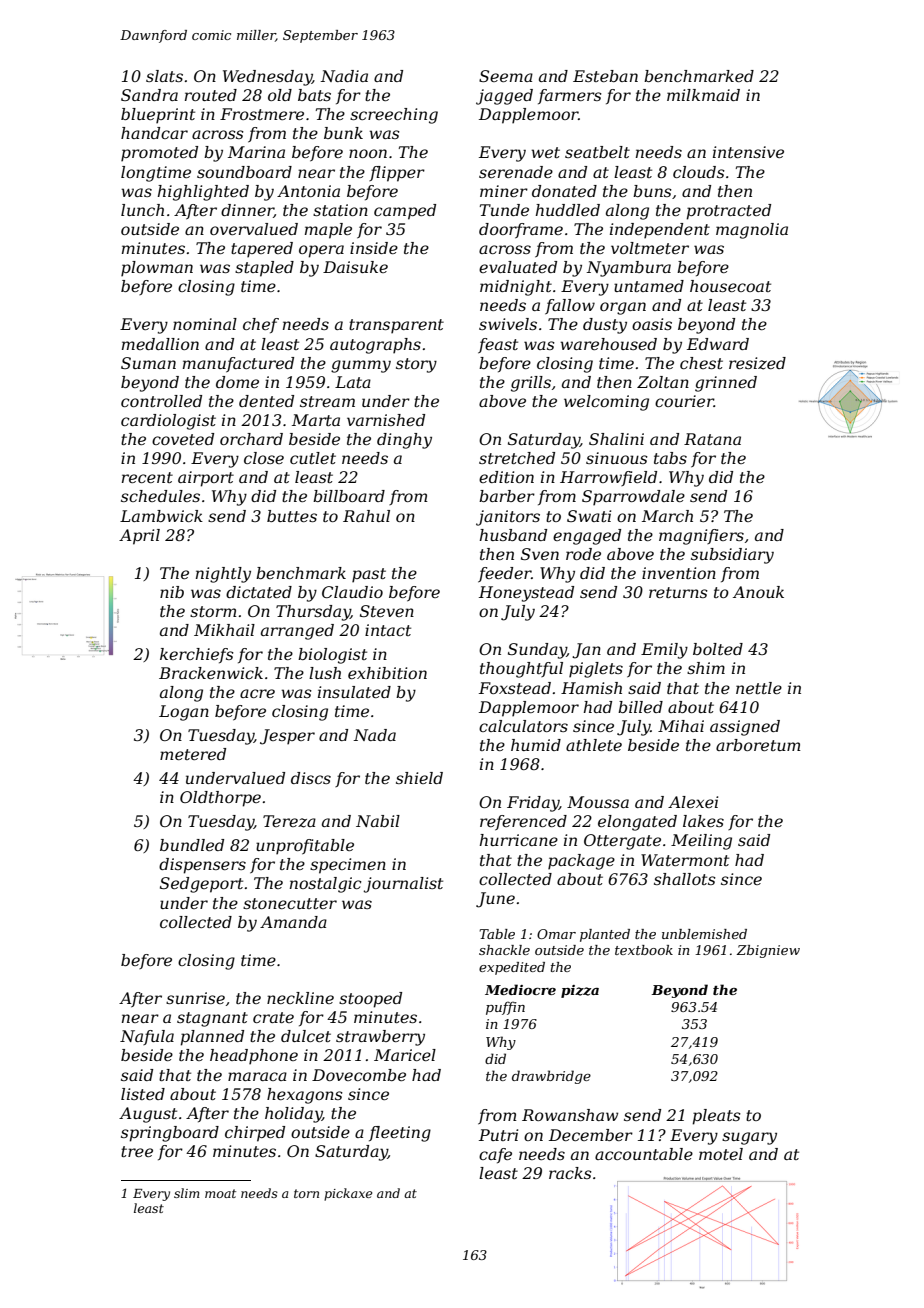  Describe the element at coordinates (580, 991) in the screenshot. I see `pizza` at that location.
